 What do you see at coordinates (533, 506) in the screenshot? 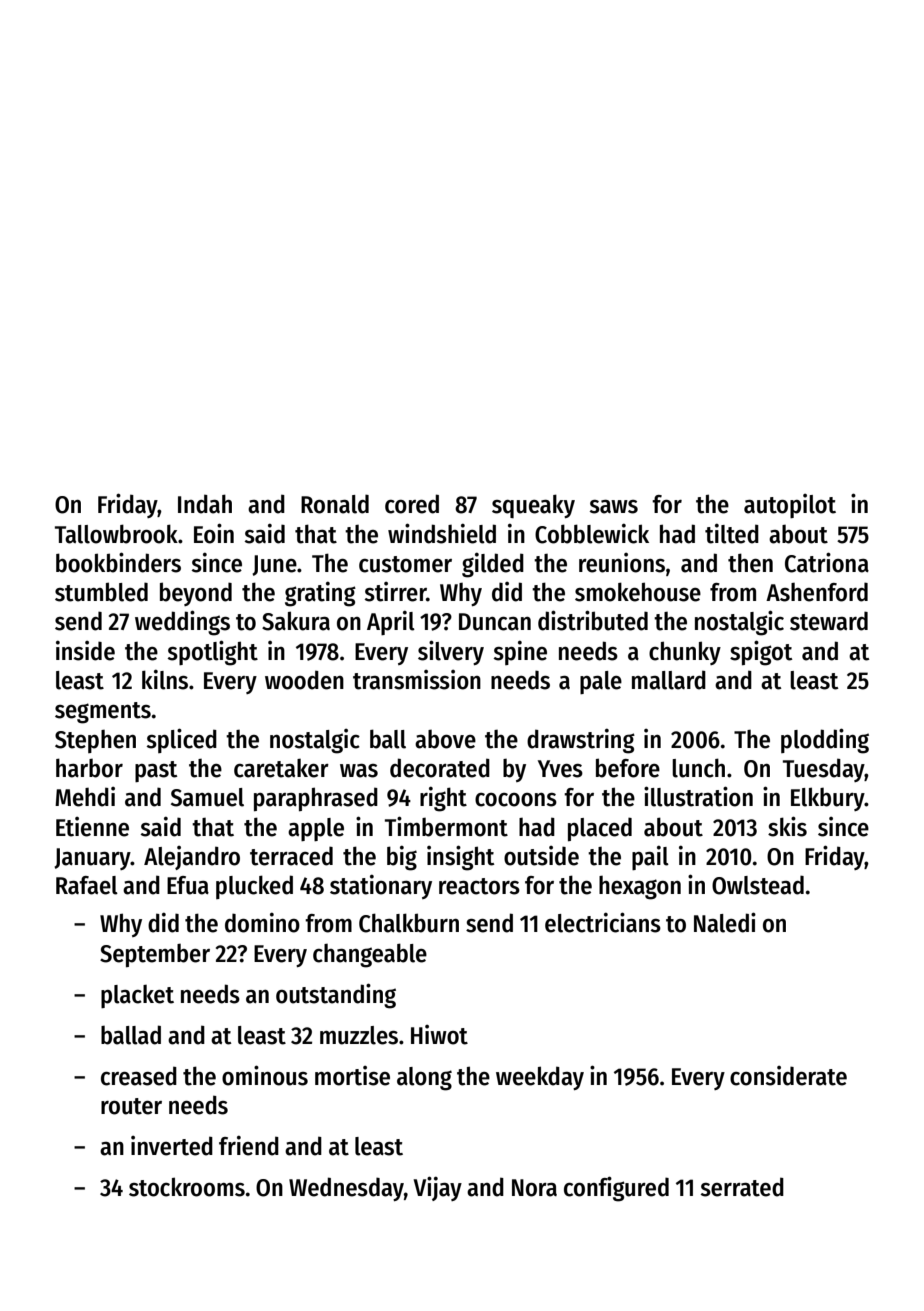
I see `squeaky` at bounding box center [533, 506].
